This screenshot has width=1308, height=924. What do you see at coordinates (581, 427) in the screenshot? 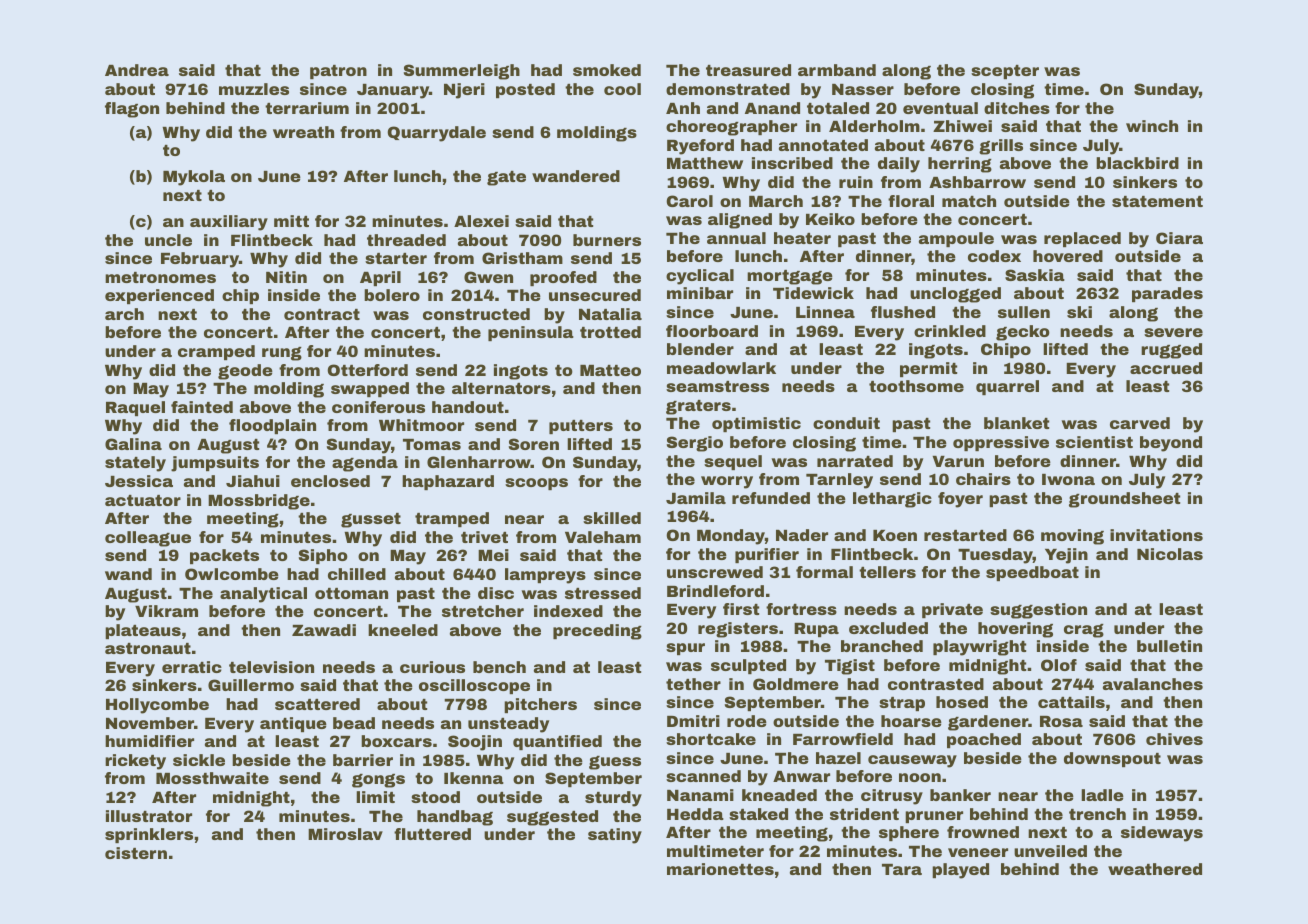
I see `putters` at bounding box center [581, 427].
